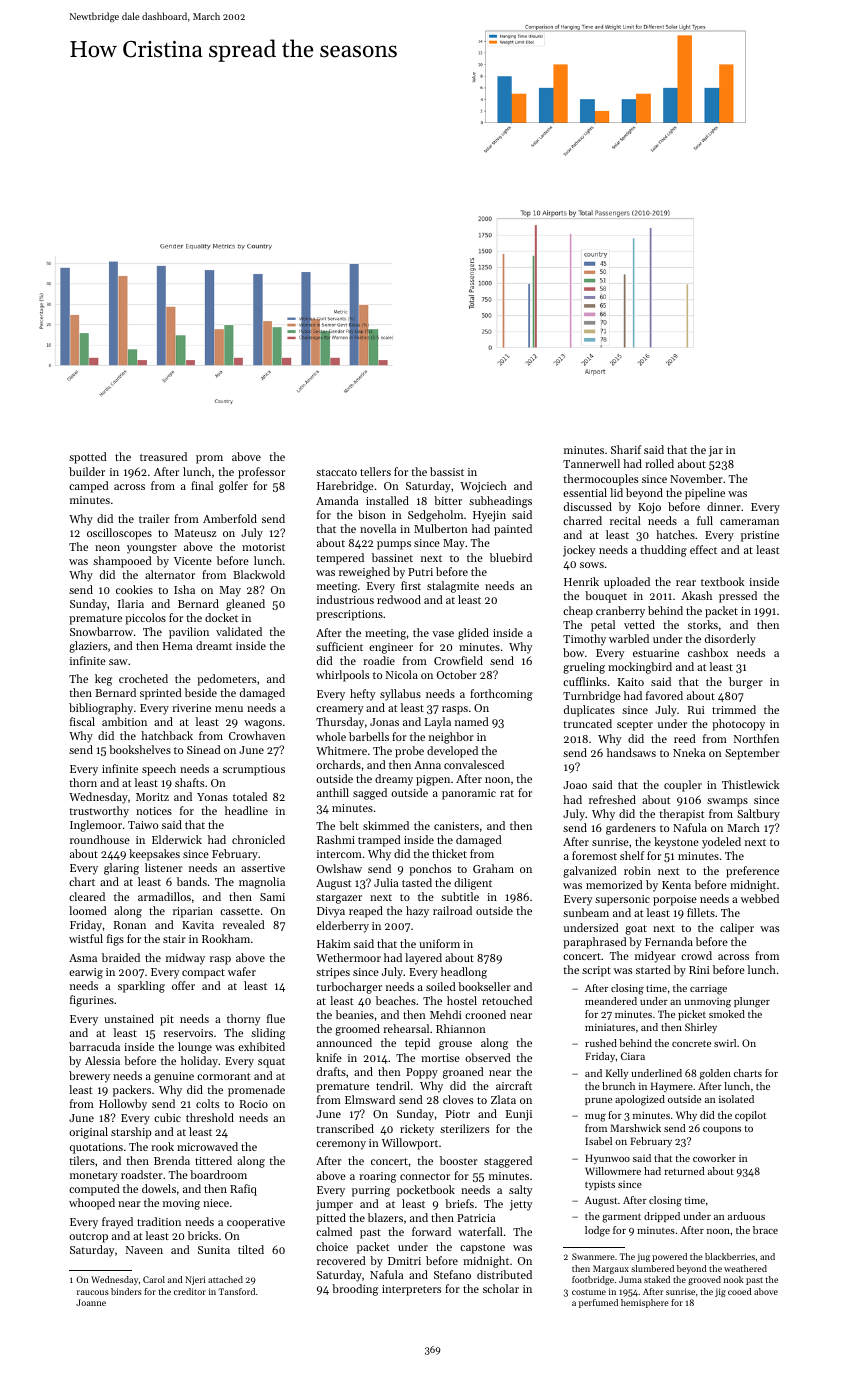 The image size is (849, 1400). I want to click on trustworthy, so click(99, 812).
